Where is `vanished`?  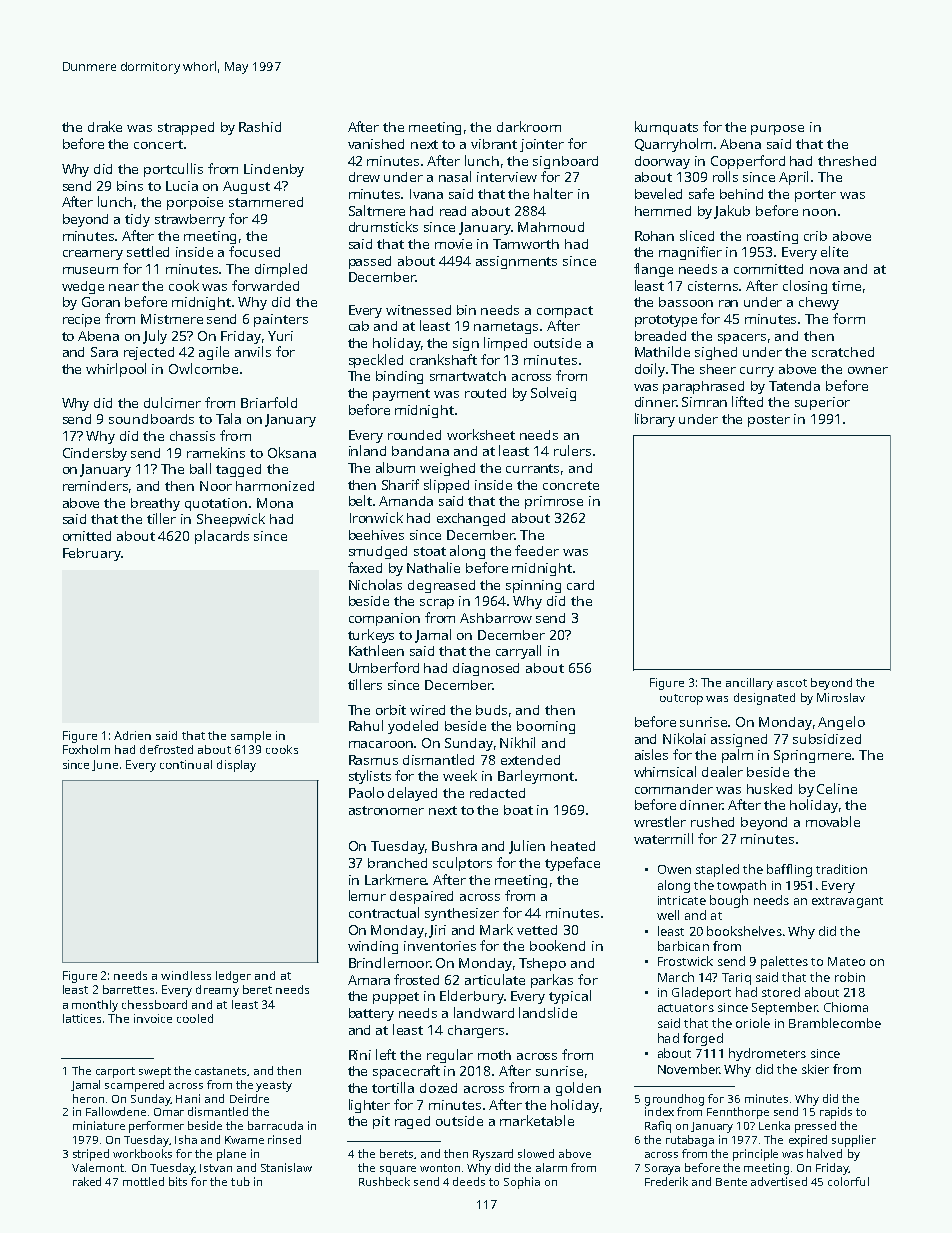 vanished is located at coordinates (376, 144).
